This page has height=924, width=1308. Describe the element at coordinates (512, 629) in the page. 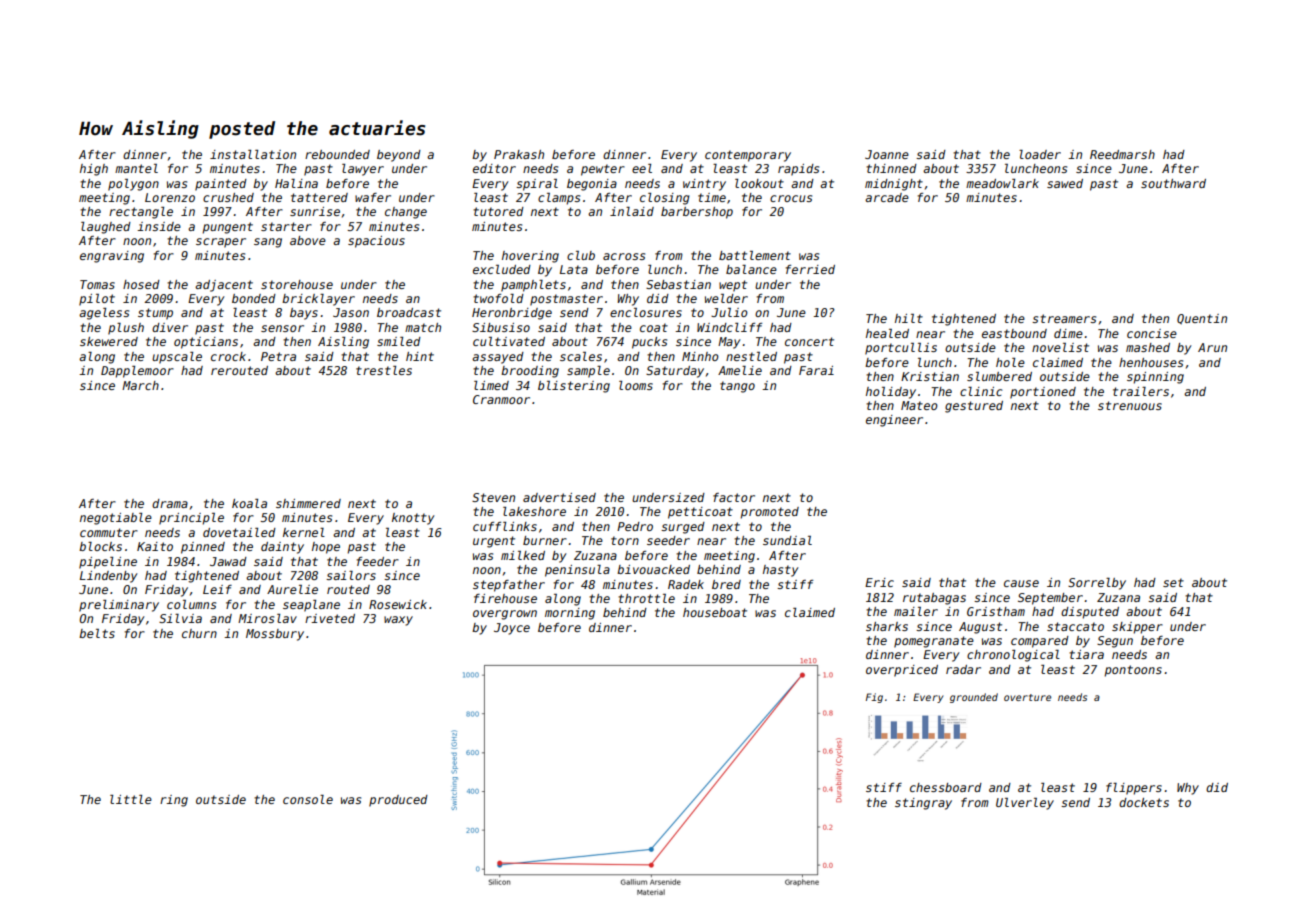

I see `Joyce` at that location.
